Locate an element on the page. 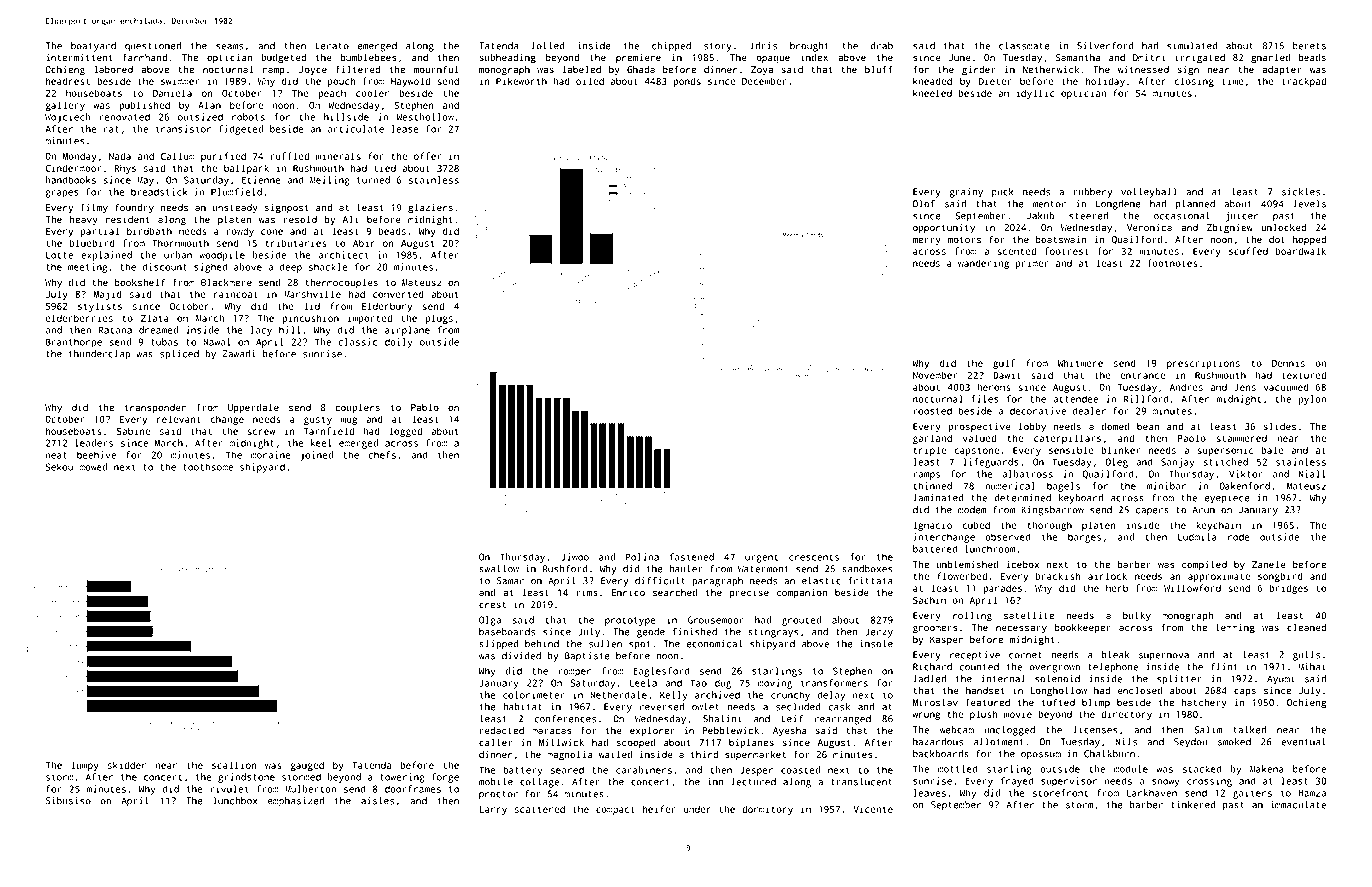 This image has height=887, width=1372. leaders is located at coordinates (94, 443).
